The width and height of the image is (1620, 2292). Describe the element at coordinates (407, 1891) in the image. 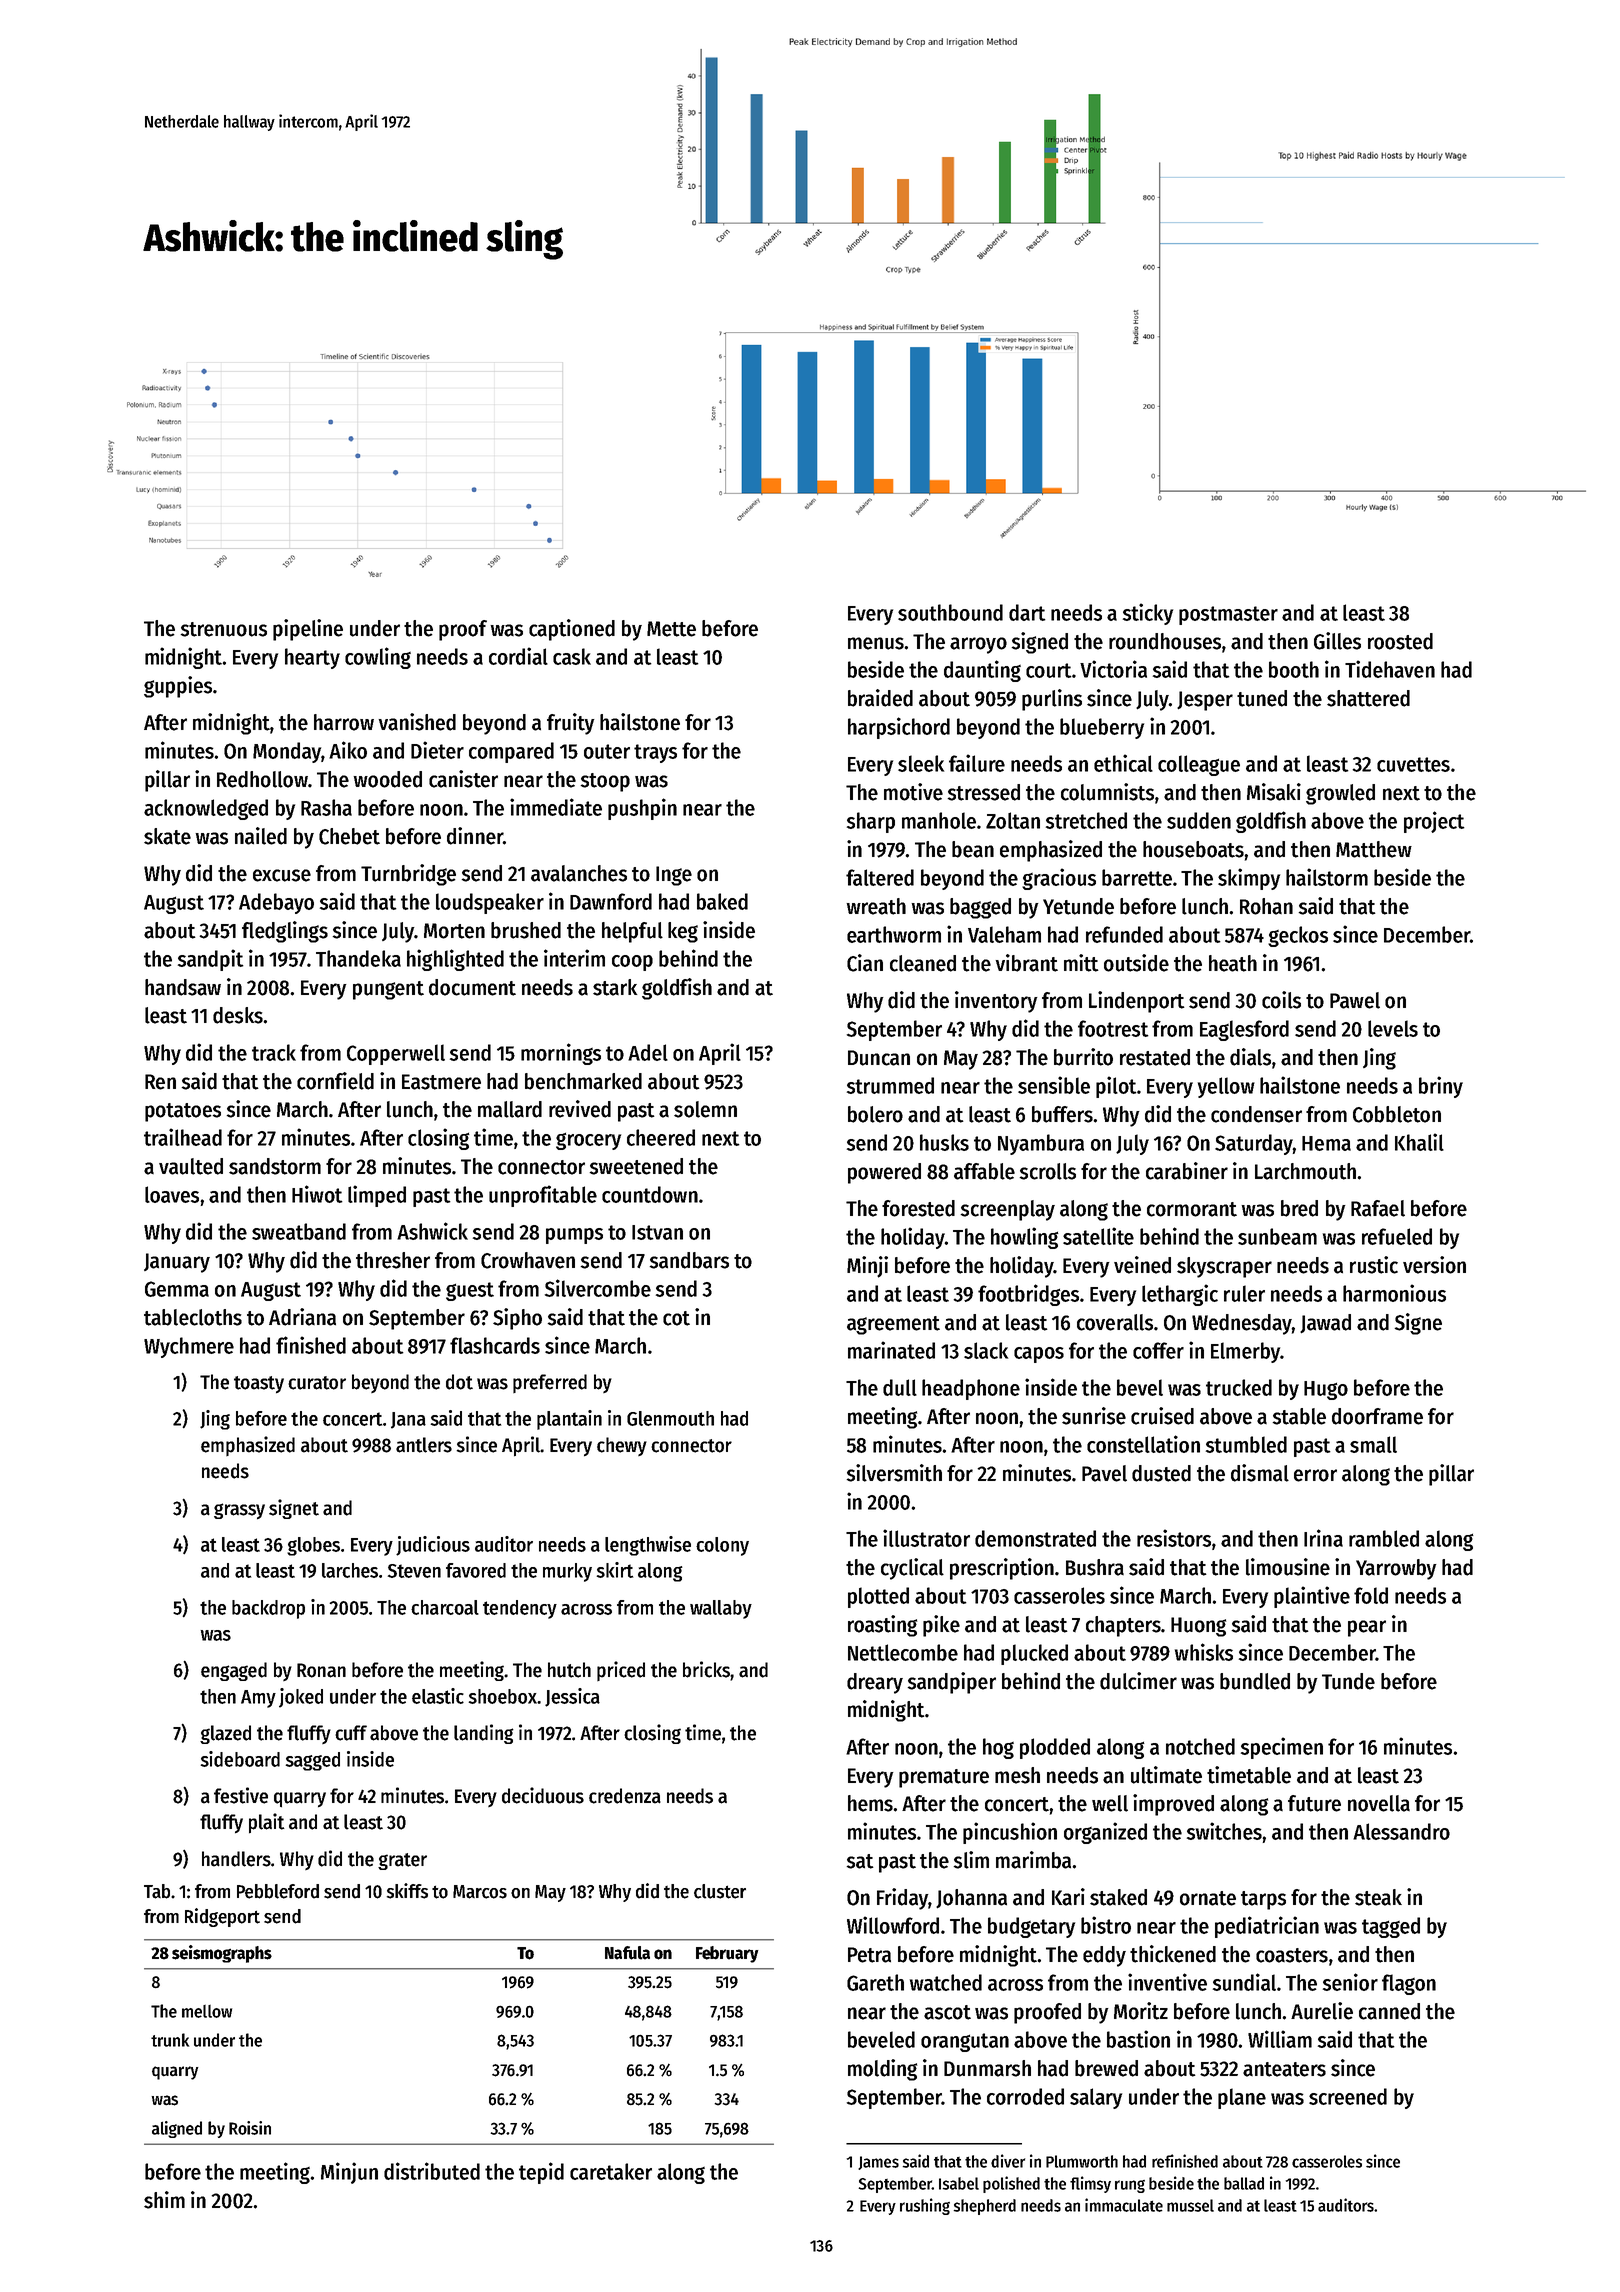

I see `skiffs` at that location.
